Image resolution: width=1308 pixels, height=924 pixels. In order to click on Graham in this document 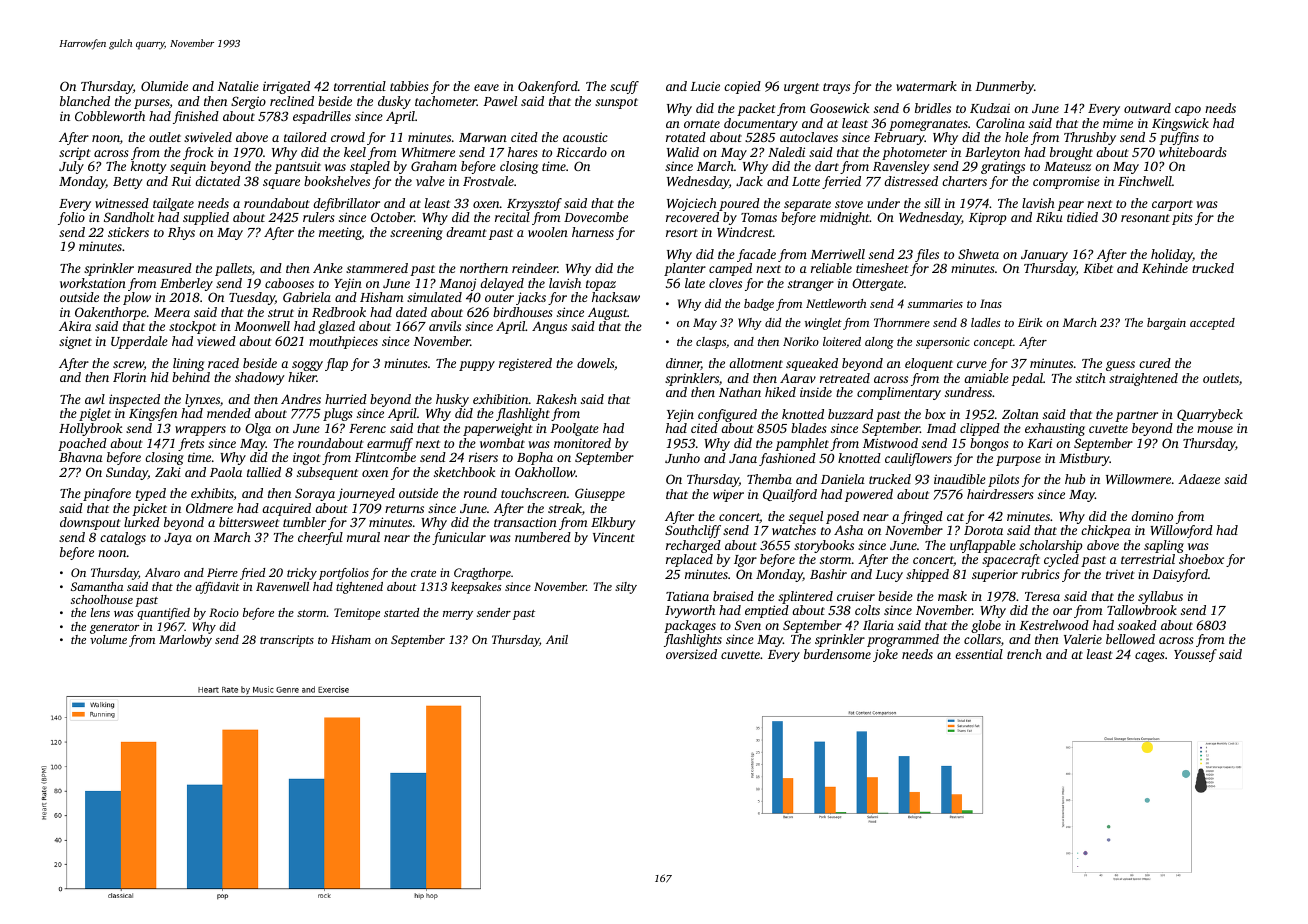, I will do `click(434, 166)`.
